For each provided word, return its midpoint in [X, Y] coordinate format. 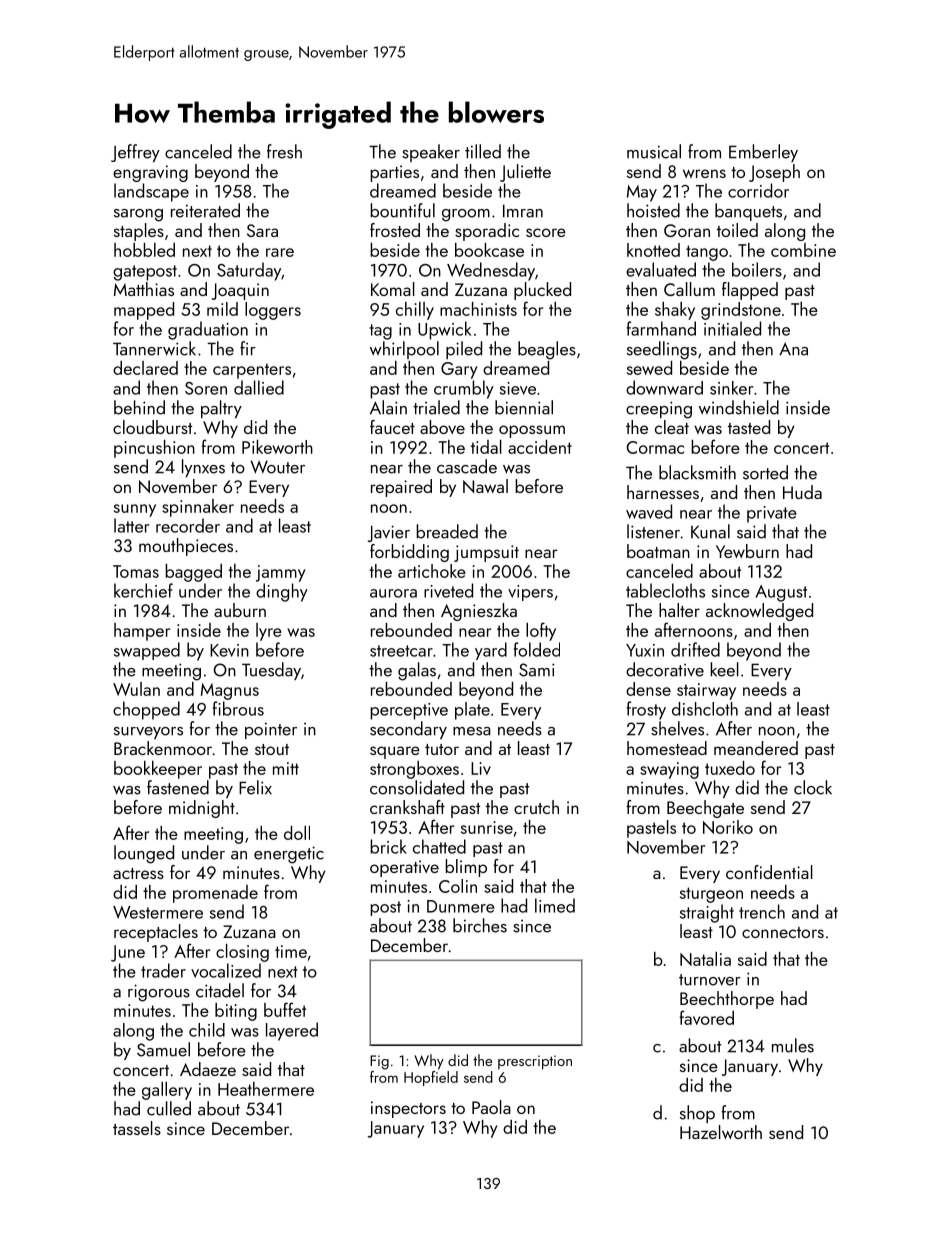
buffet [285, 1009]
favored [707, 1017]
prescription [535, 1062]
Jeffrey [135, 153]
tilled [483, 151]
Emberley [763, 153]
